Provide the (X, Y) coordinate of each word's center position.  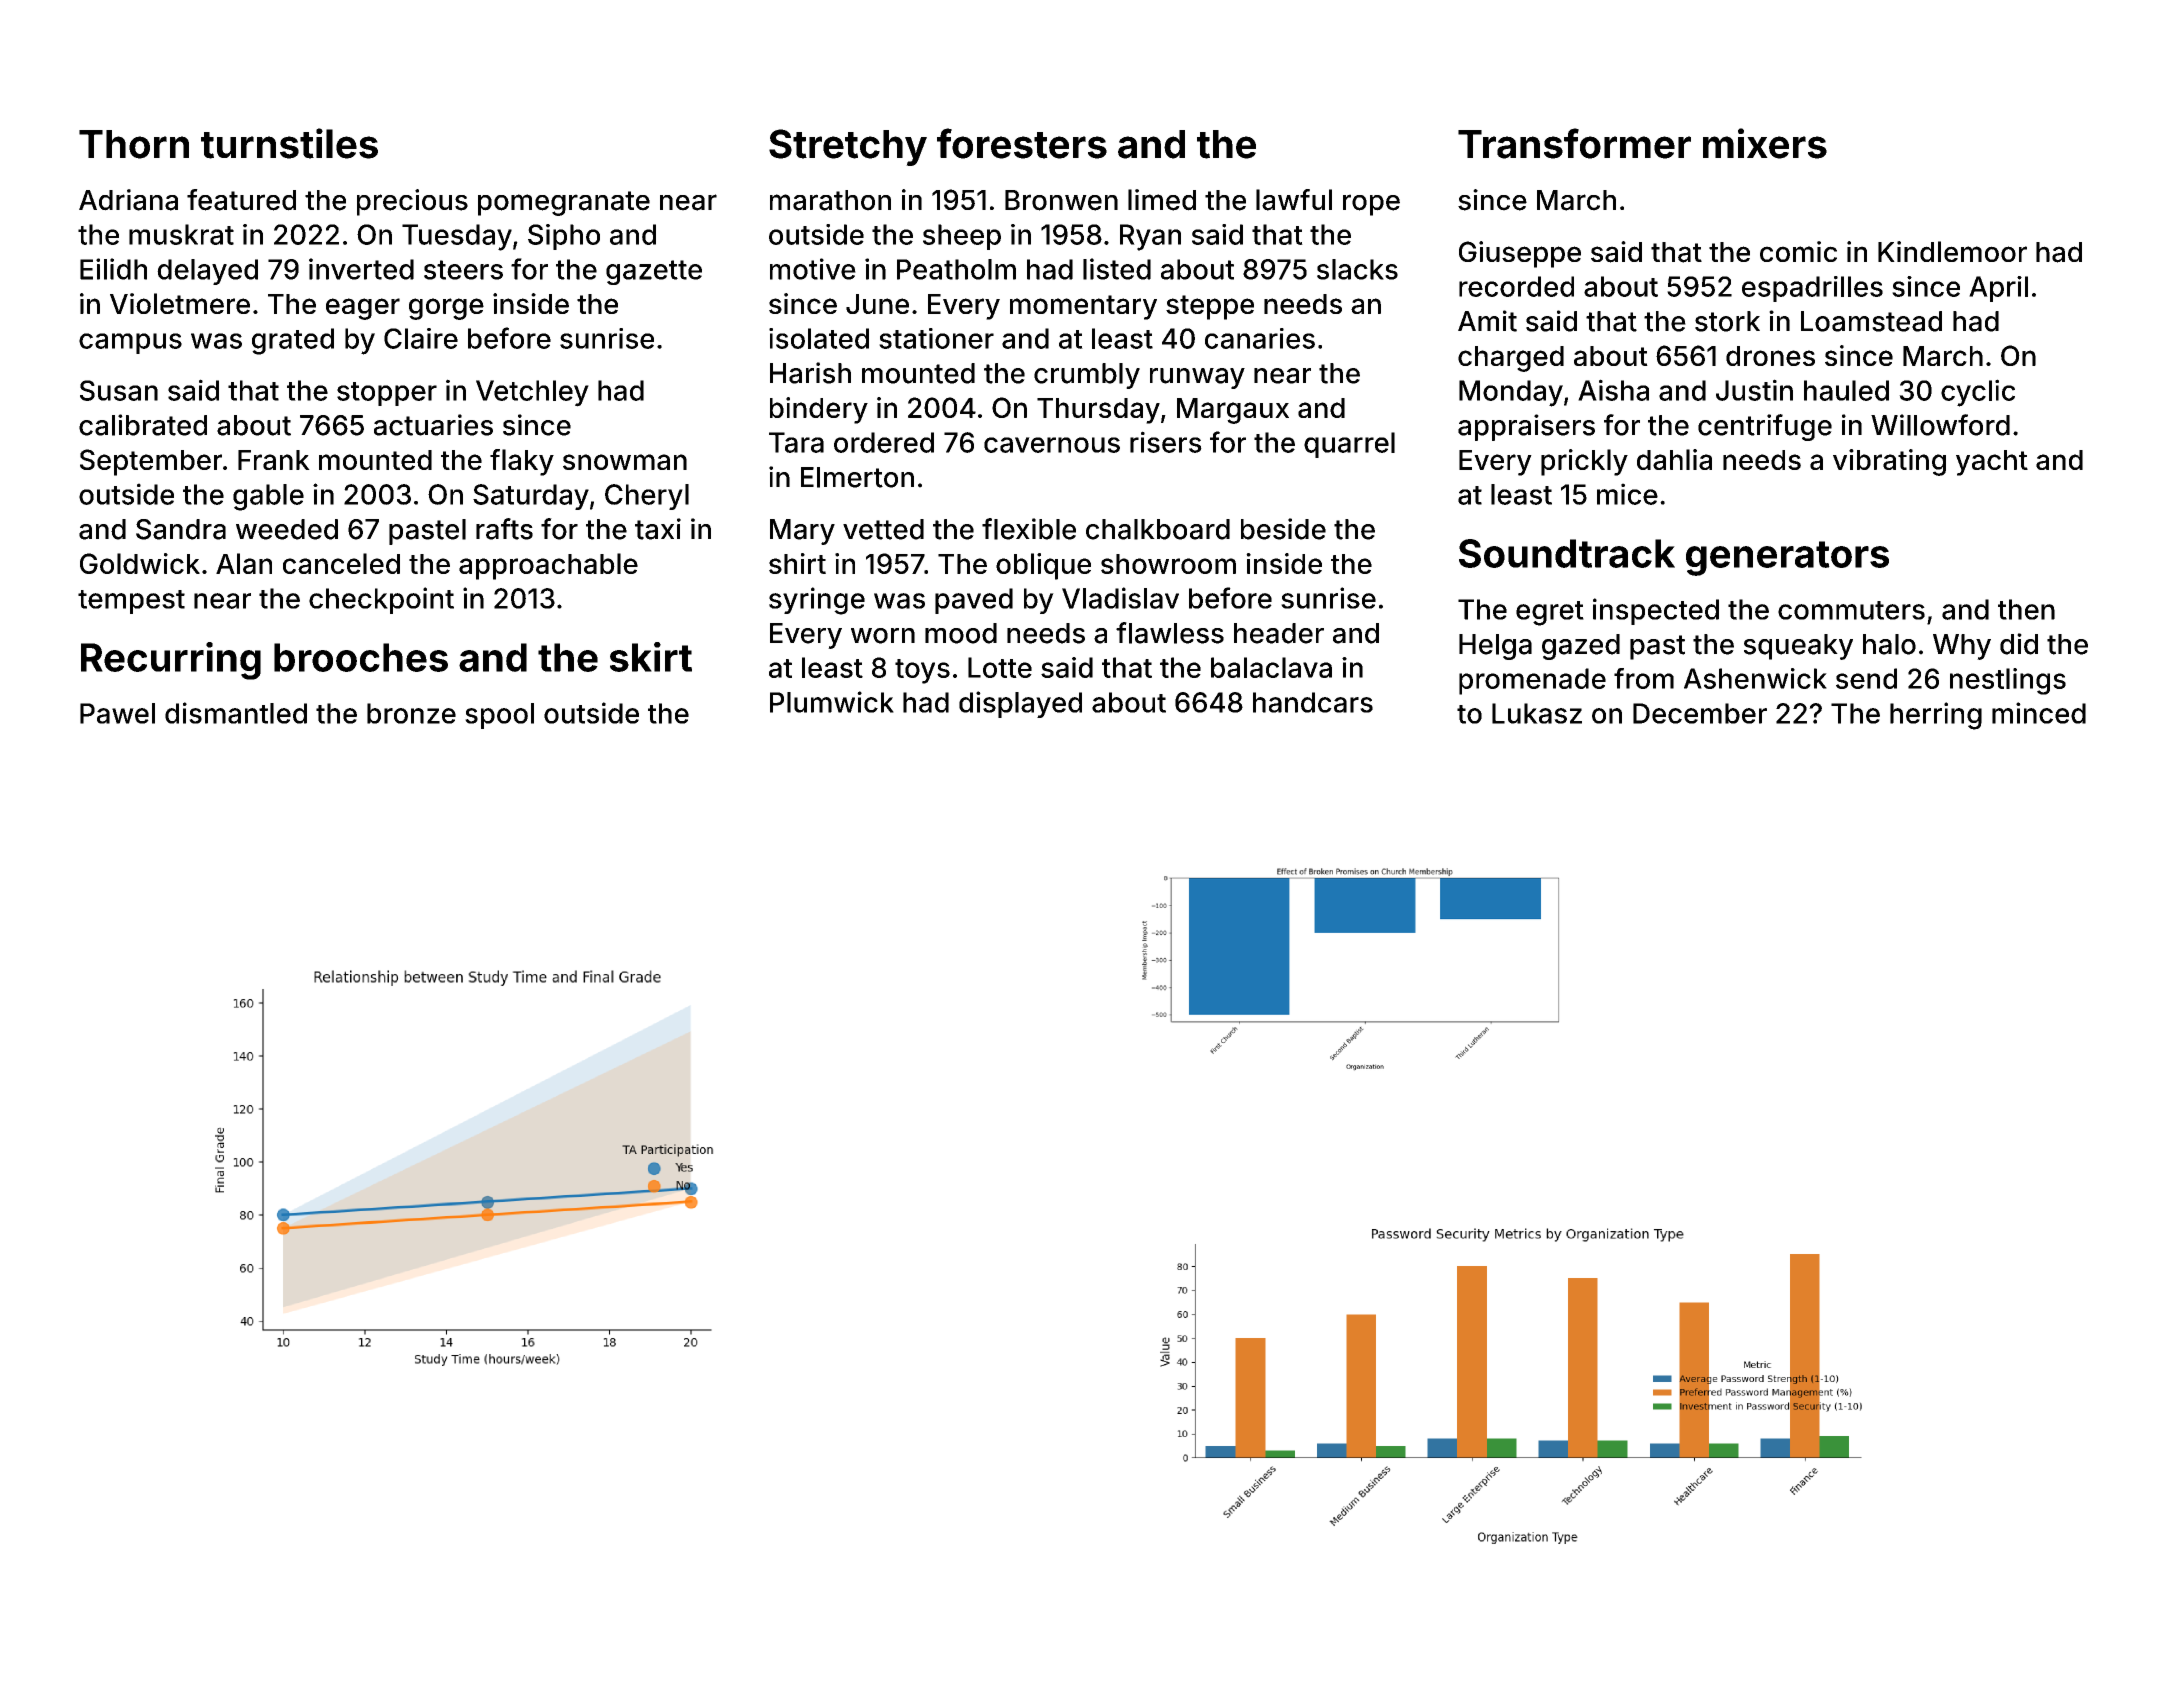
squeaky (1798, 647)
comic (1798, 251)
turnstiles (289, 143)
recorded (1516, 286)
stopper (387, 394)
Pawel (117, 713)
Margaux (1233, 411)
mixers (1765, 143)
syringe (817, 601)
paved (974, 601)
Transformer (1574, 143)
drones (1770, 356)
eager (363, 309)
